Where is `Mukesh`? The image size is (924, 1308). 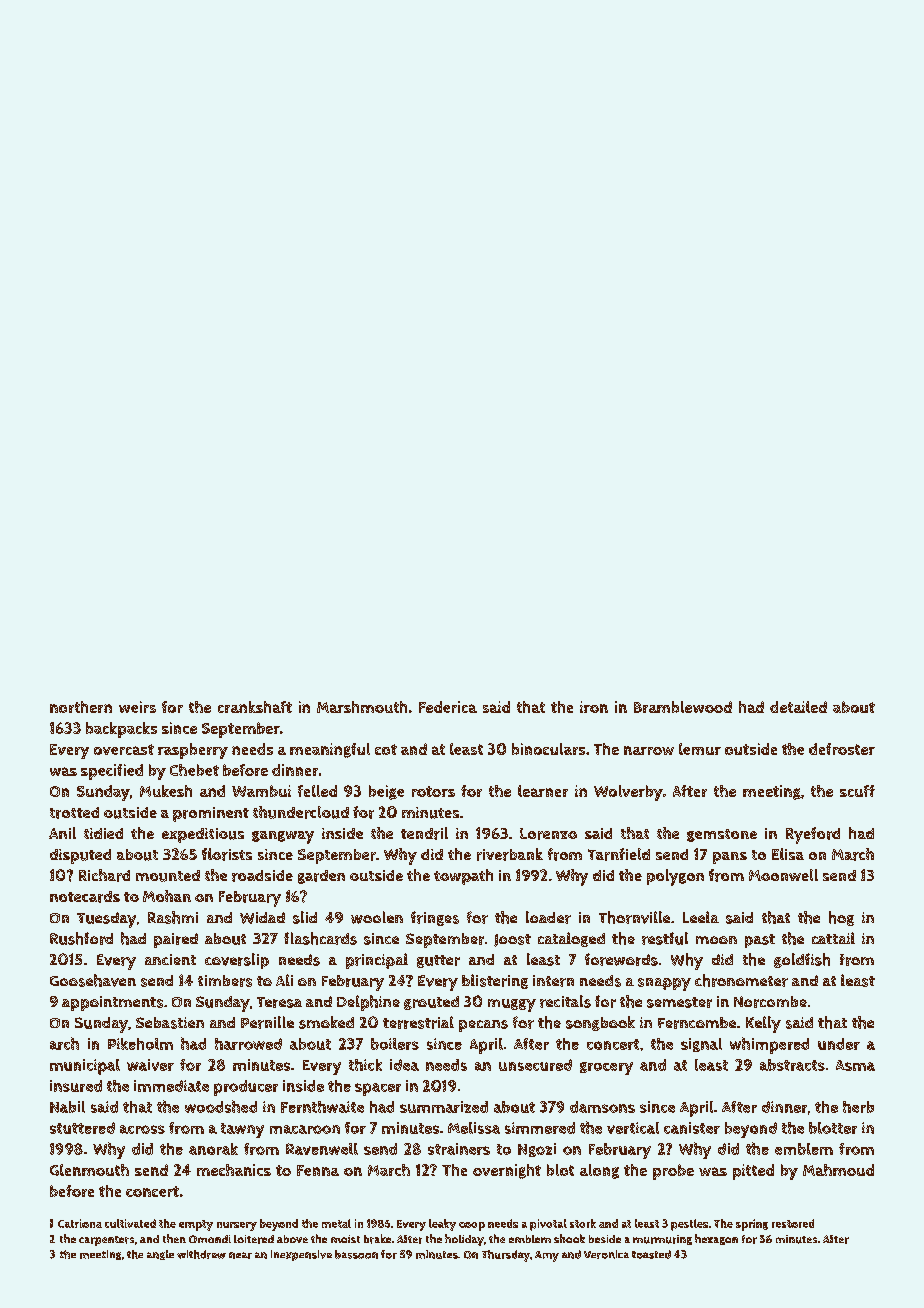 Mukesh is located at coordinates (166, 791).
